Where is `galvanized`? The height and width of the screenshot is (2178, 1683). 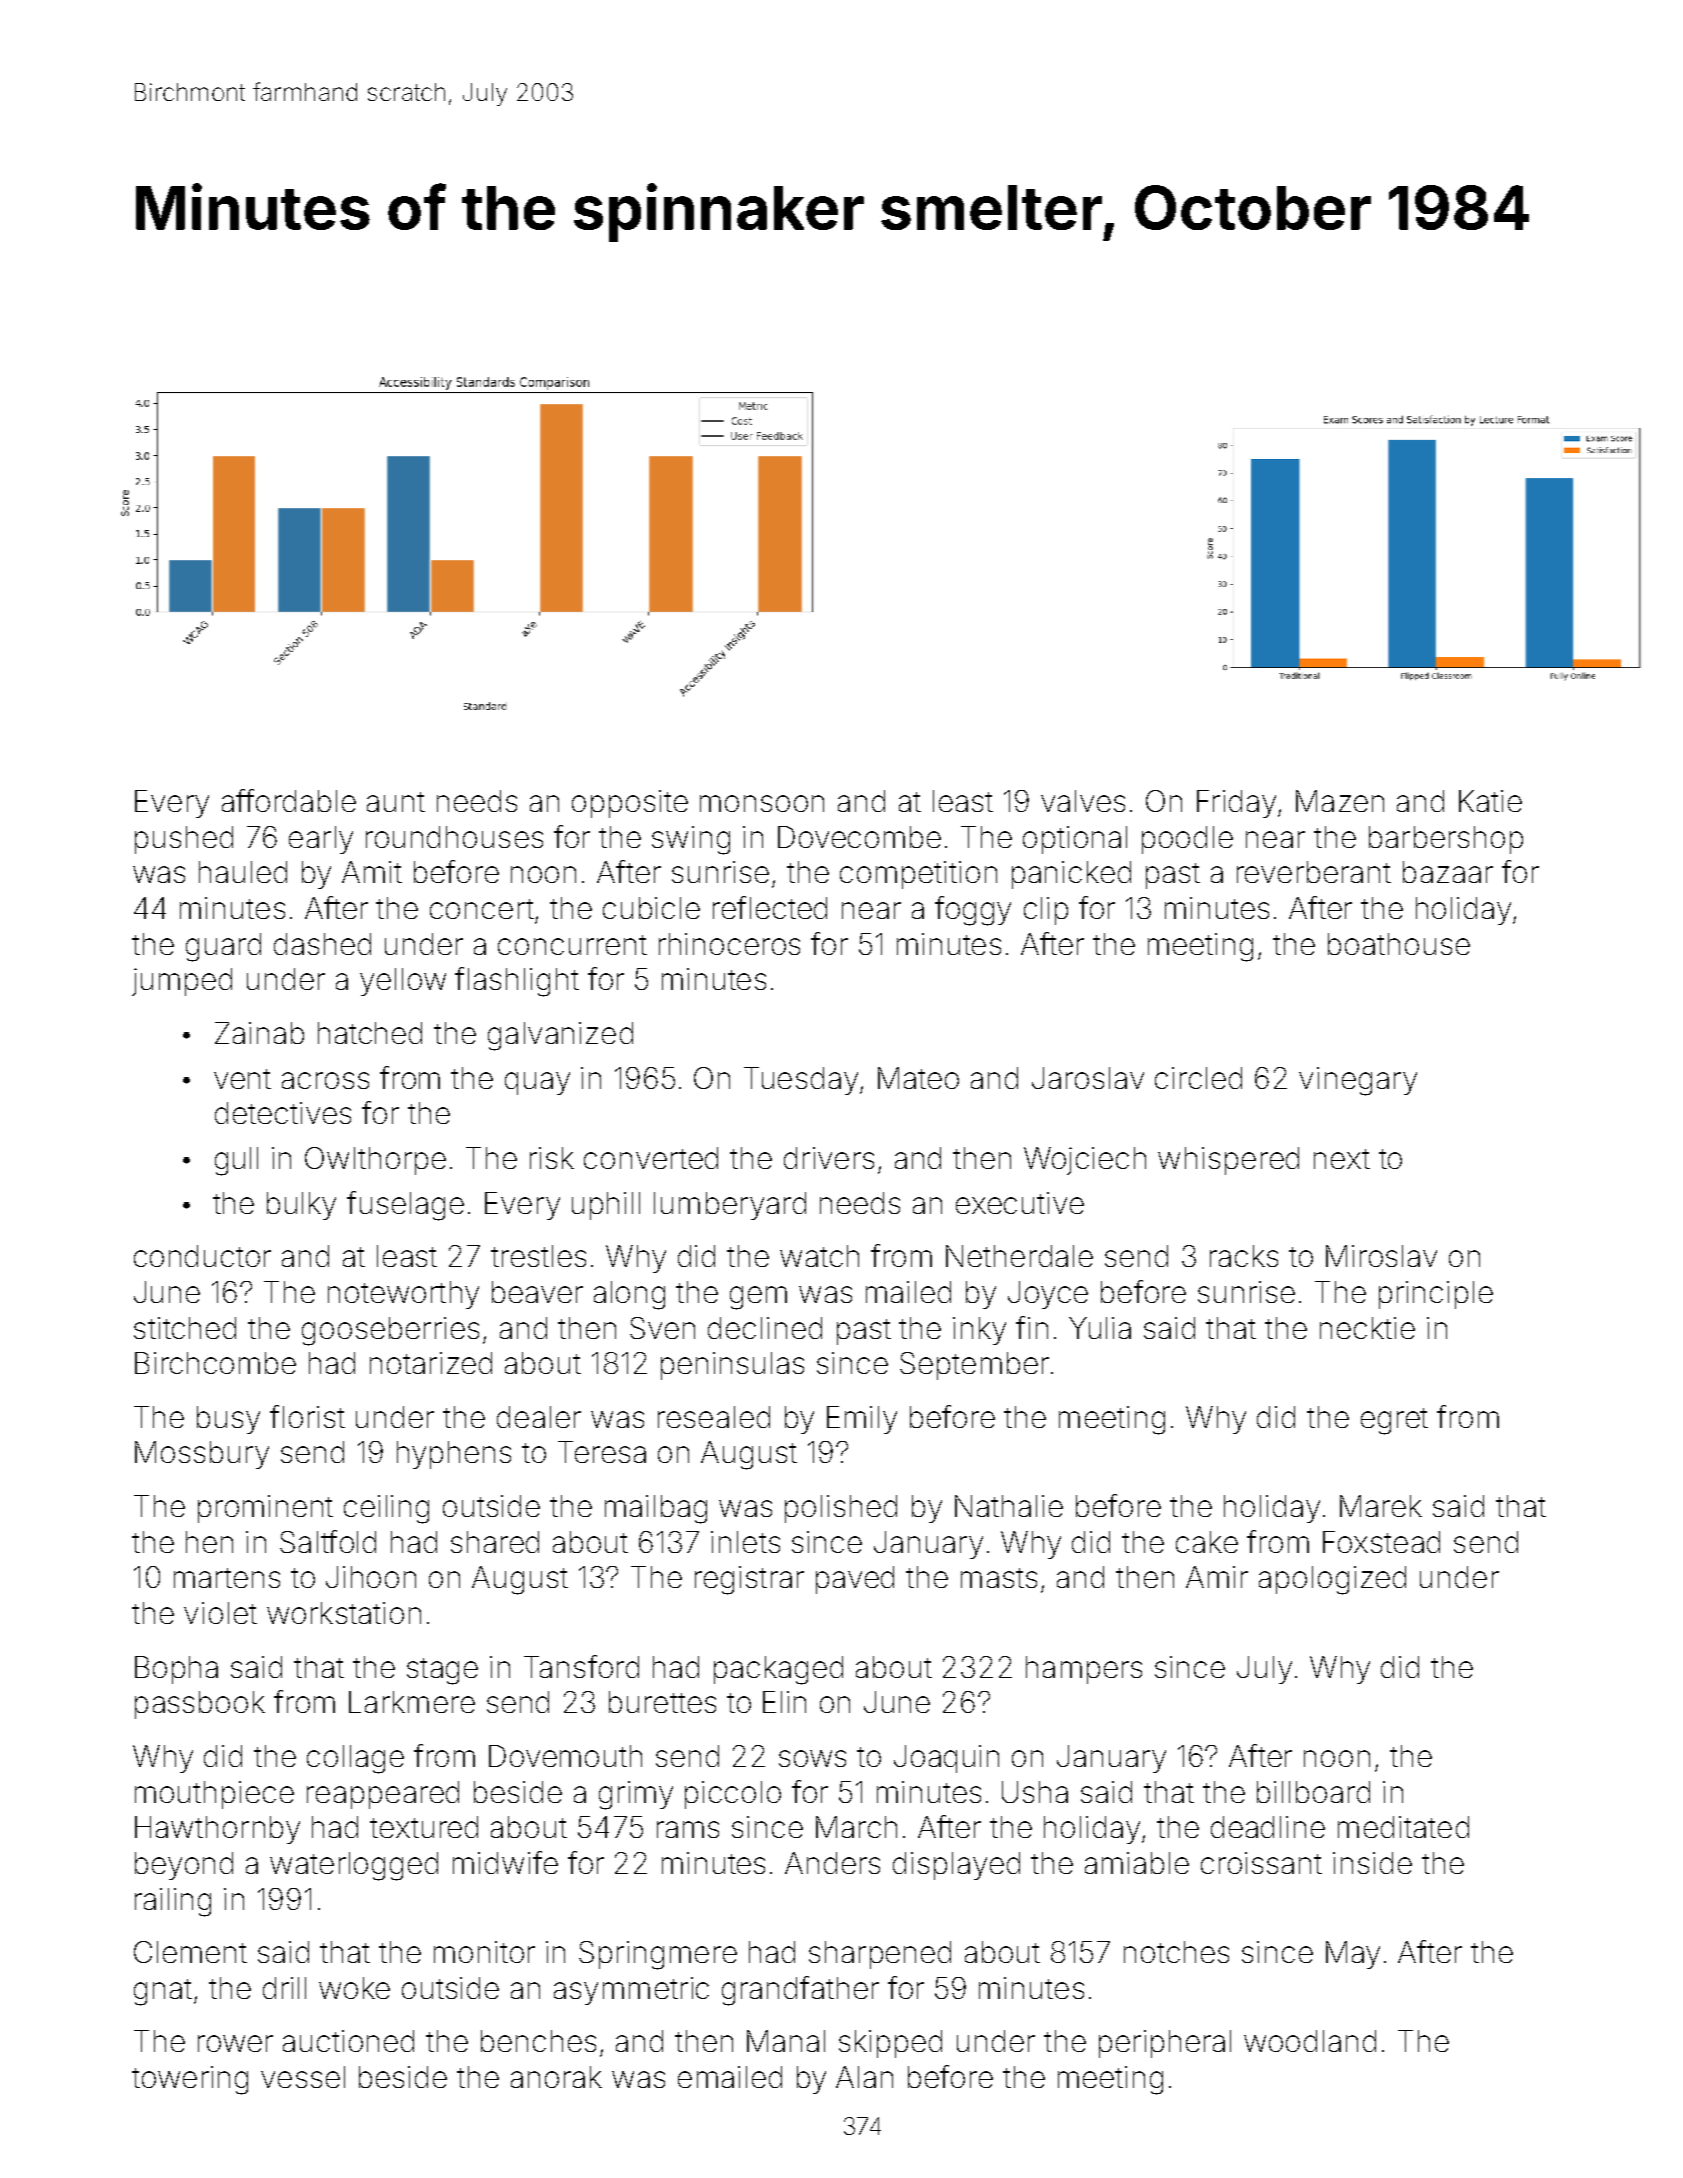
galvanized is located at coordinates (560, 1036).
